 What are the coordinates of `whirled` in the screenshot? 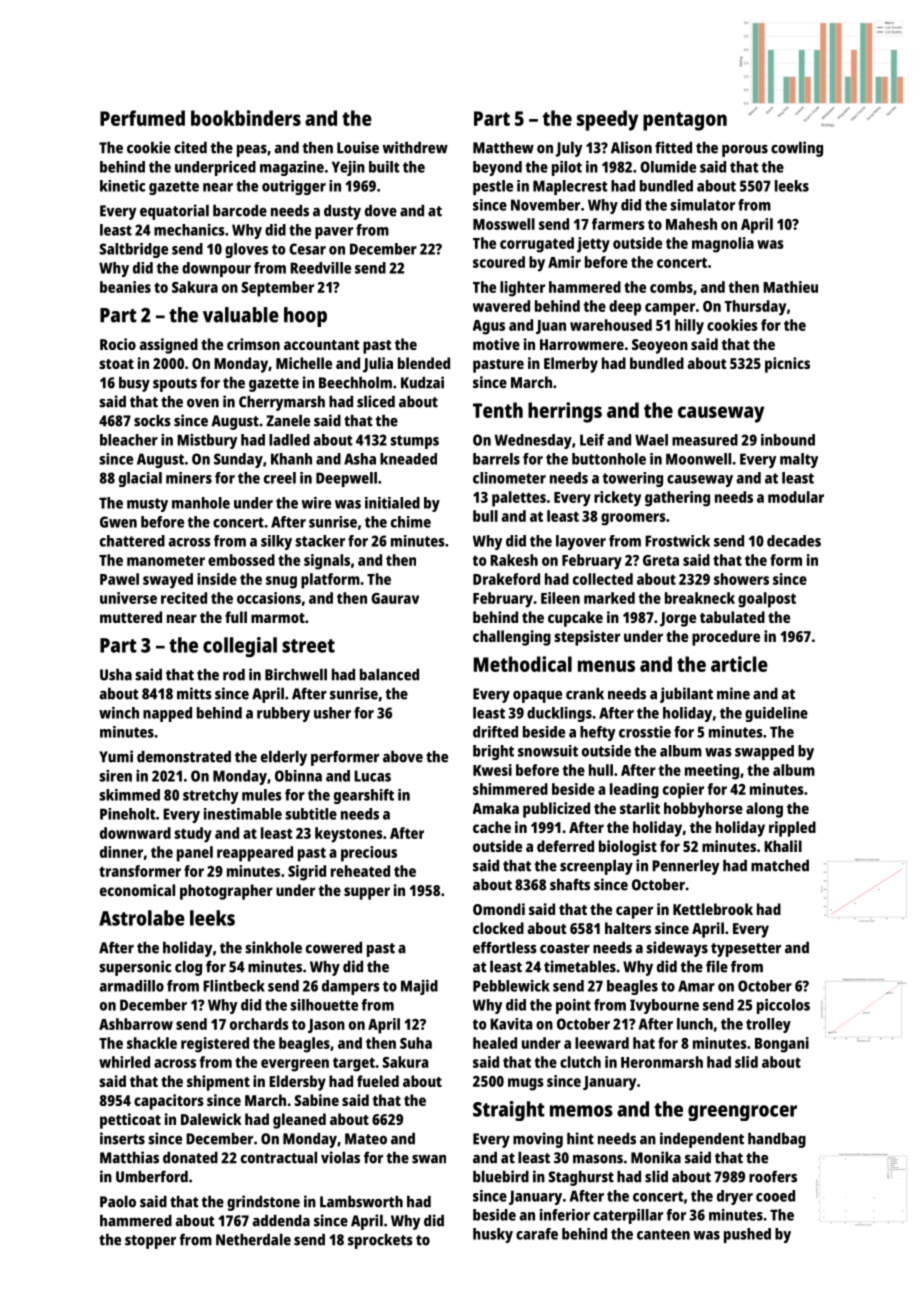 It's located at (124, 1062).
